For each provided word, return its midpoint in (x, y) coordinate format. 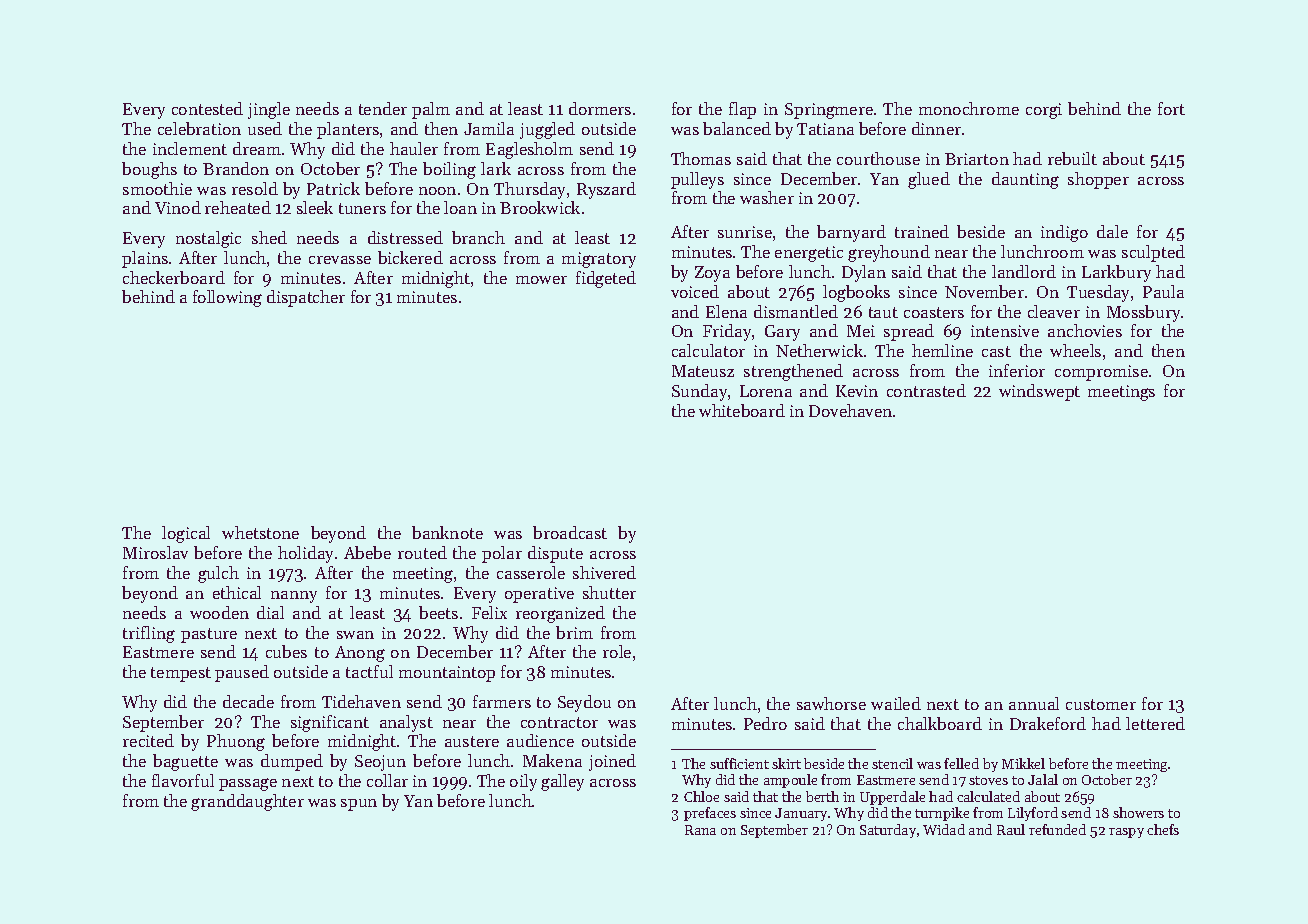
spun (359, 805)
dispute (555, 554)
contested (207, 108)
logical (186, 534)
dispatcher (306, 298)
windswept (1039, 392)
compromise (1101, 373)
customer (1101, 704)
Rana (700, 830)
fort (1171, 108)
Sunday (699, 392)
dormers (600, 108)
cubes (286, 651)
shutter (609, 592)
